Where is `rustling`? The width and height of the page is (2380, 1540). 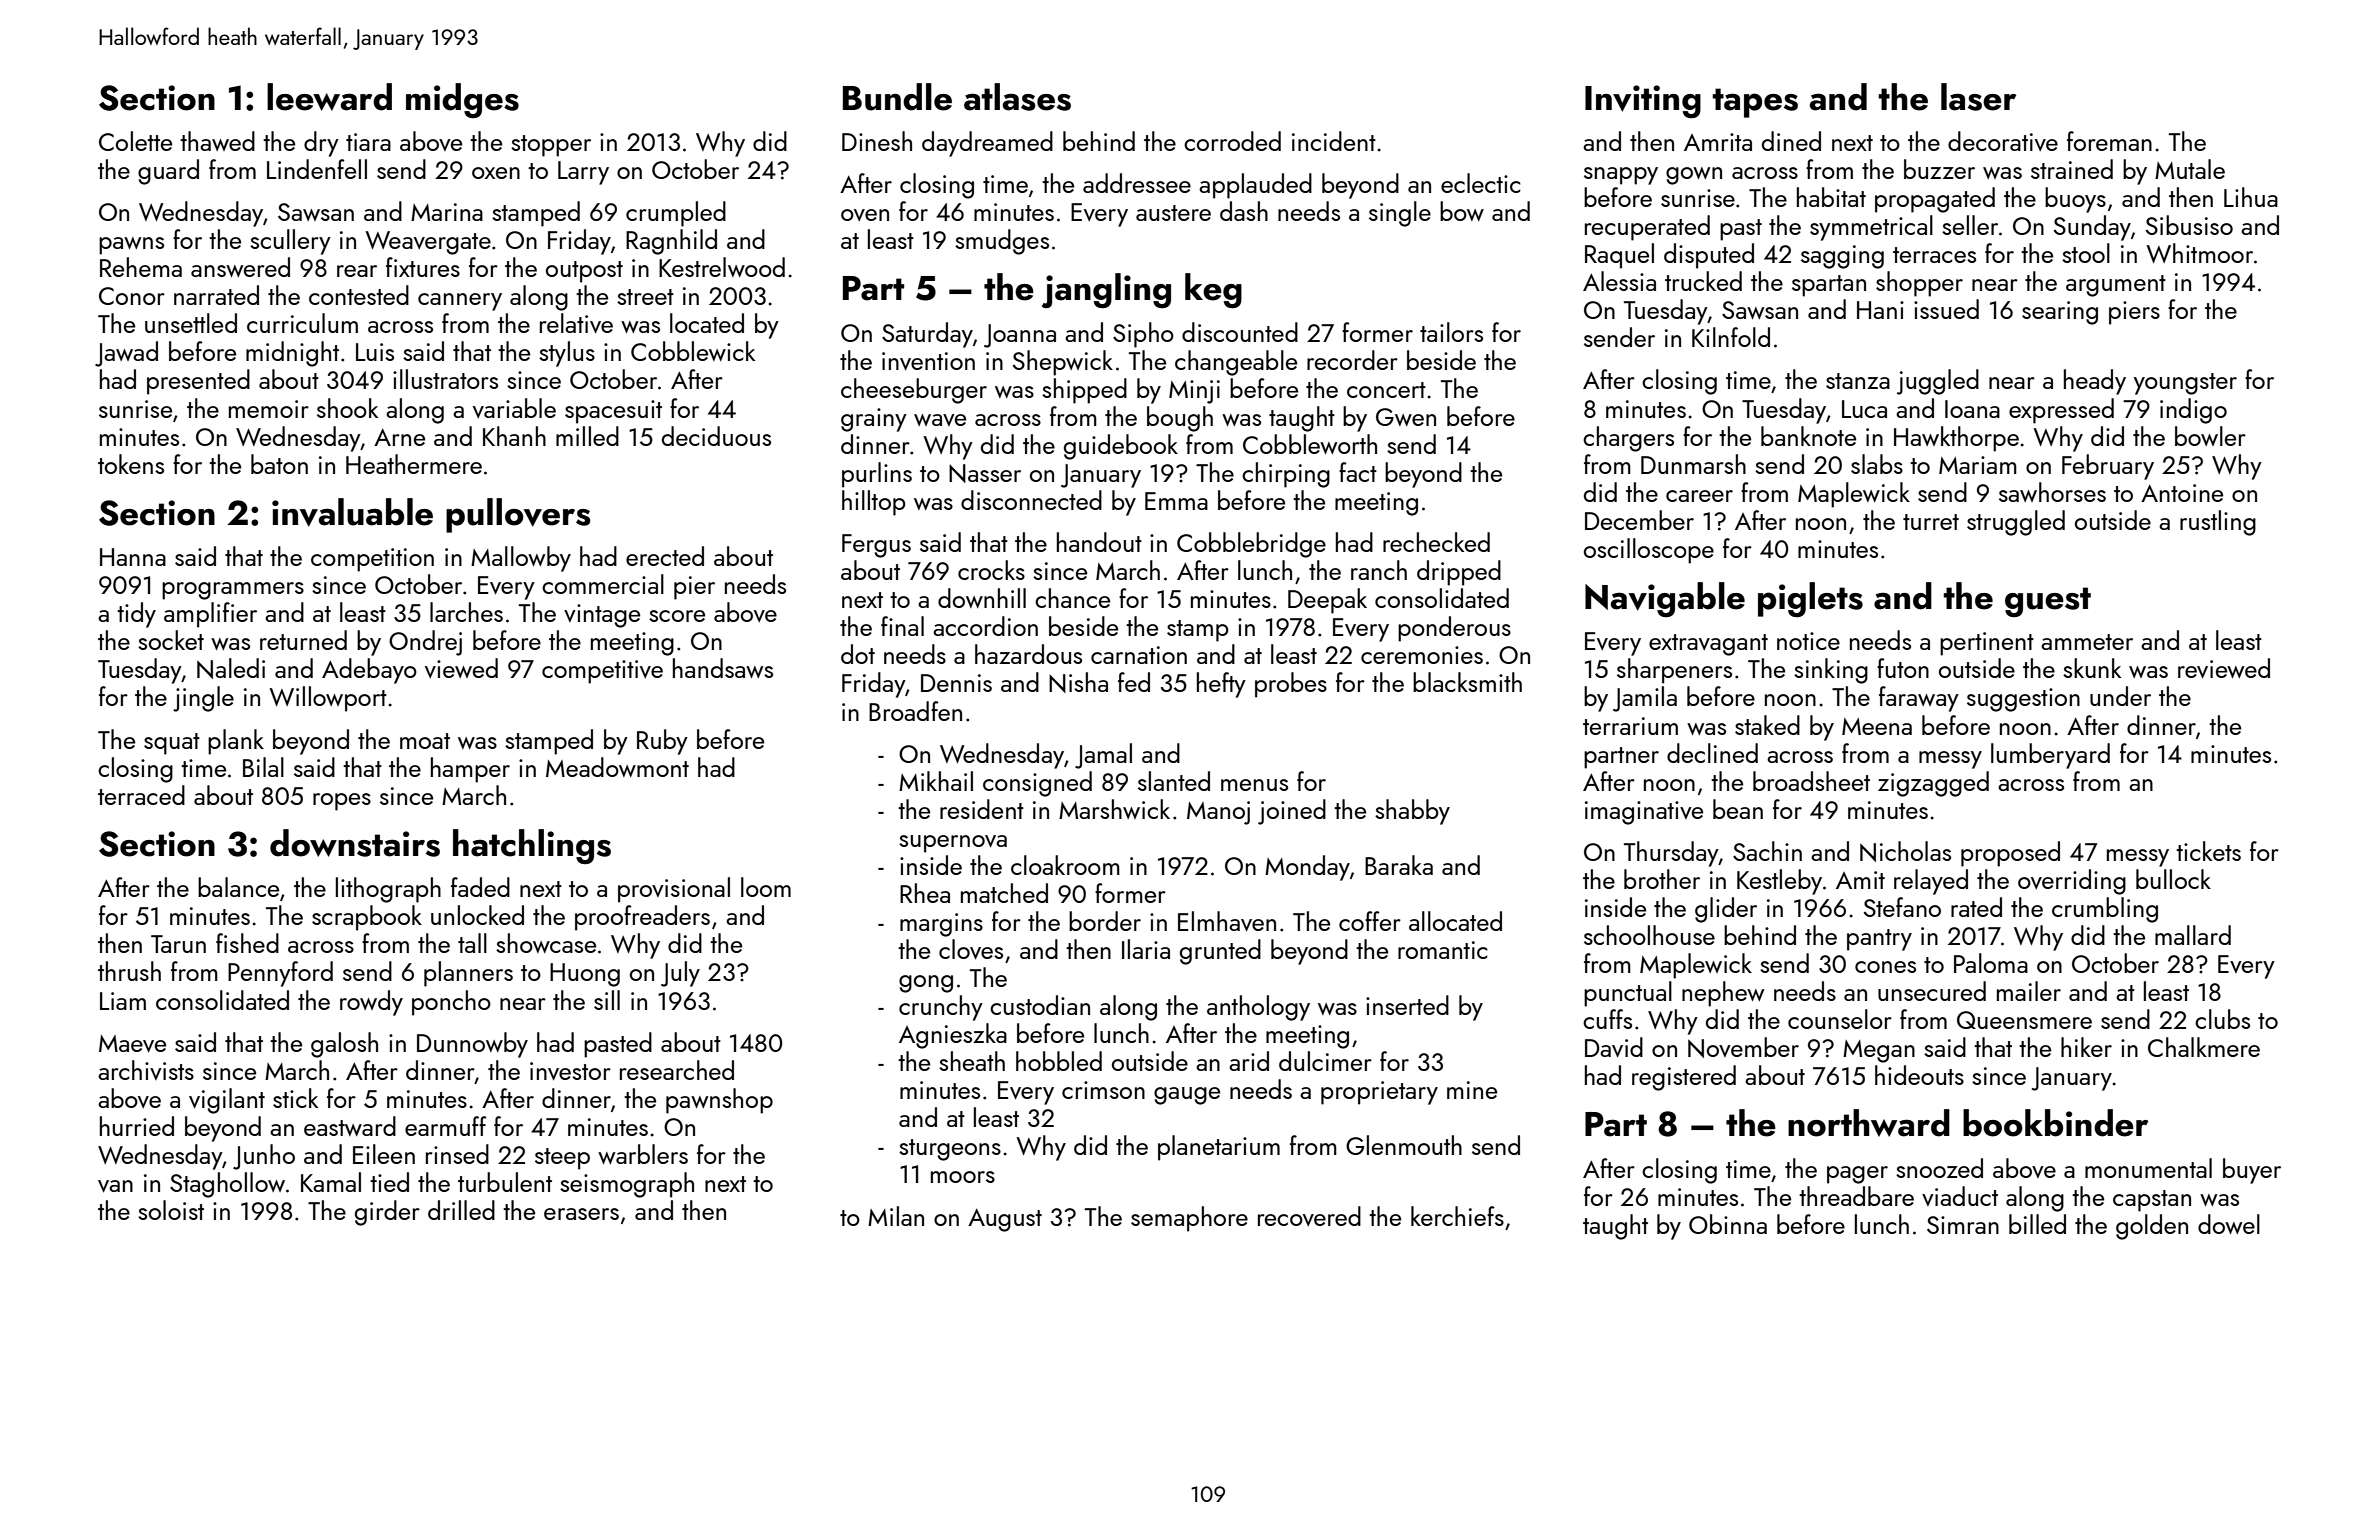 rustling is located at coordinates (2218, 523).
